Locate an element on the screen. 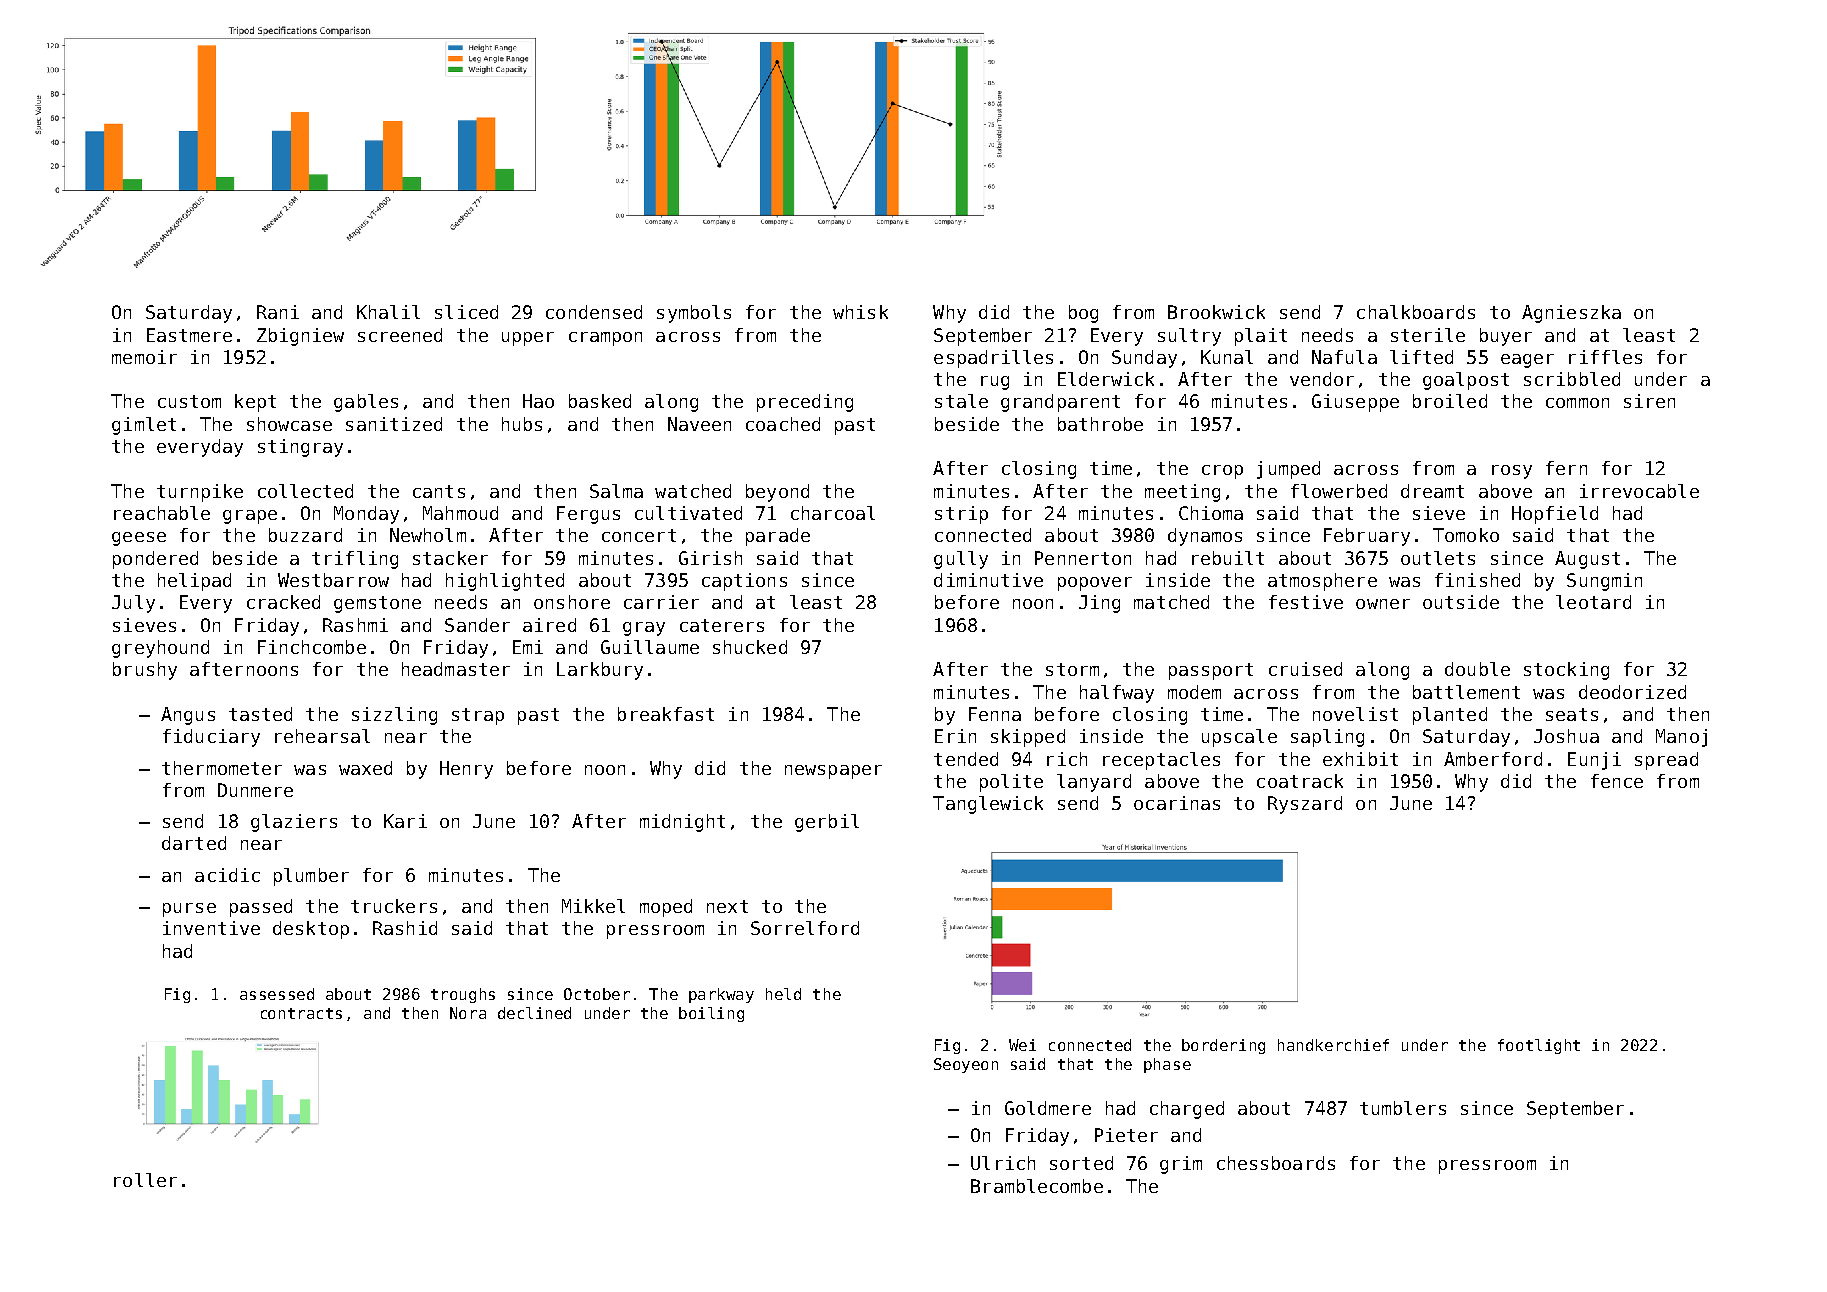 The image size is (1827, 1292). Bramblecombe is located at coordinates (1037, 1186).
